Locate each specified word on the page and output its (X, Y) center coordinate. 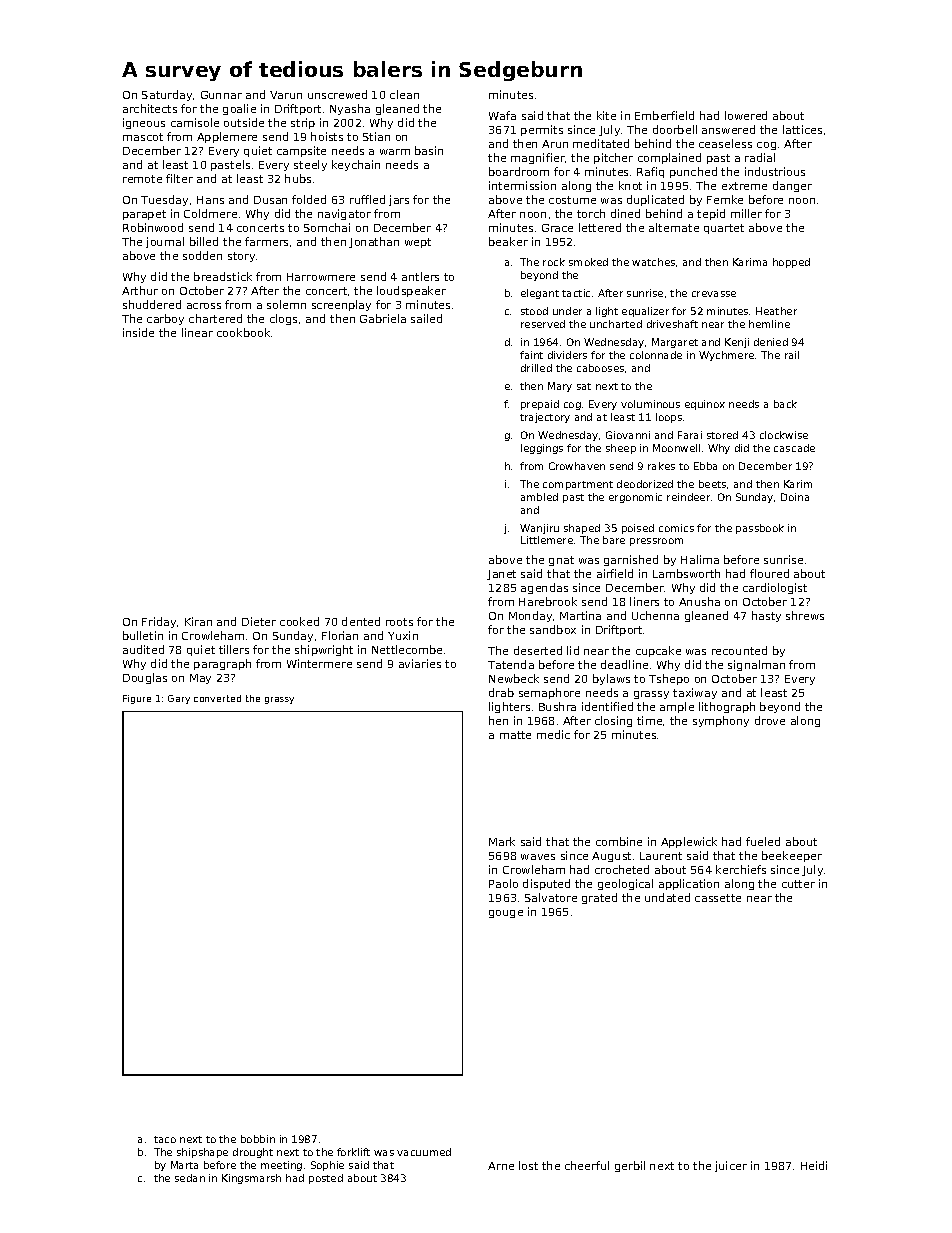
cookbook (243, 332)
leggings (542, 449)
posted (326, 1179)
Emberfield (664, 115)
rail (792, 355)
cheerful (587, 1165)
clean (404, 94)
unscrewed (337, 94)
